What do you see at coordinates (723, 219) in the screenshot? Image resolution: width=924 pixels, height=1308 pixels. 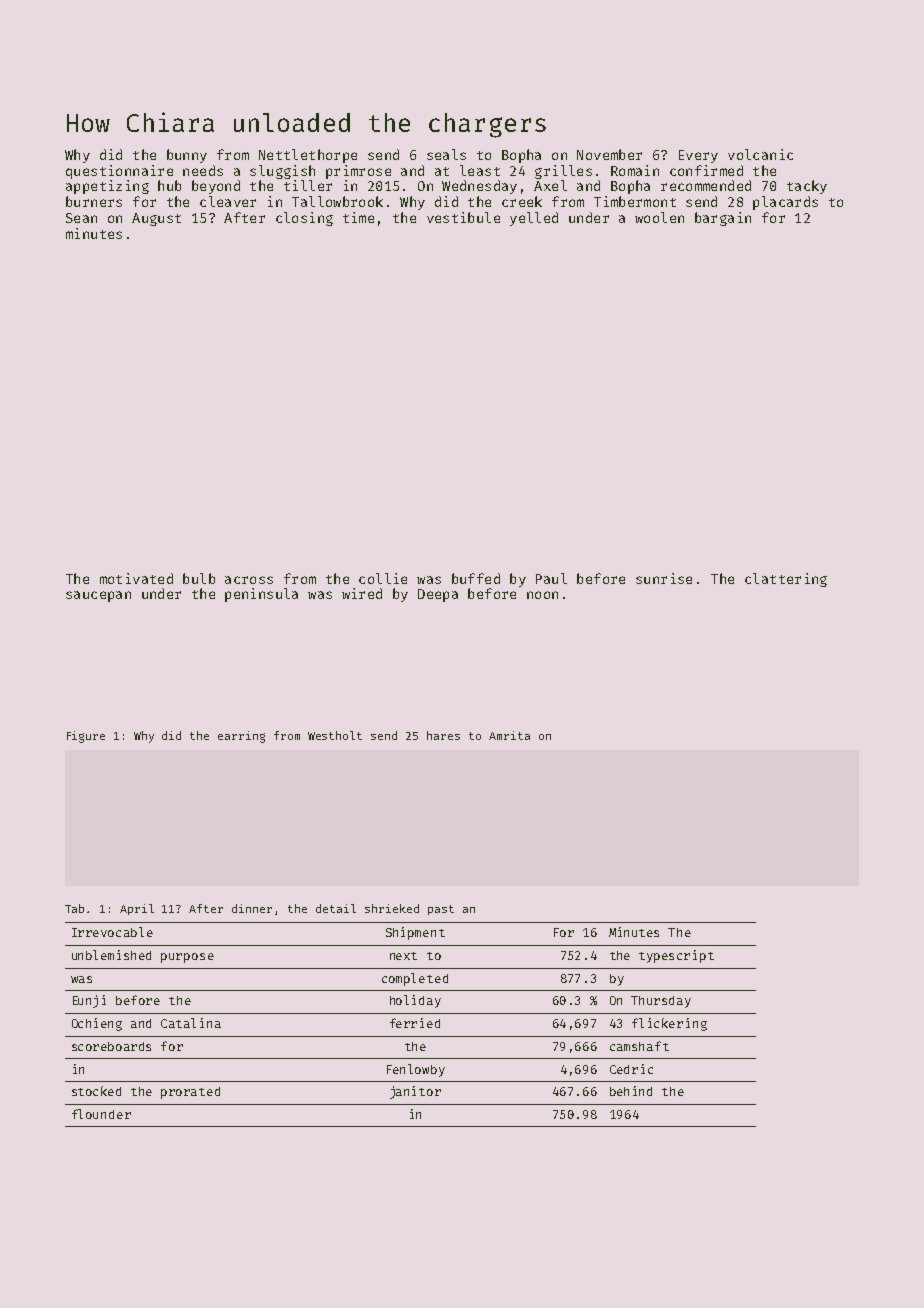 I see `bargain` at bounding box center [723, 219].
